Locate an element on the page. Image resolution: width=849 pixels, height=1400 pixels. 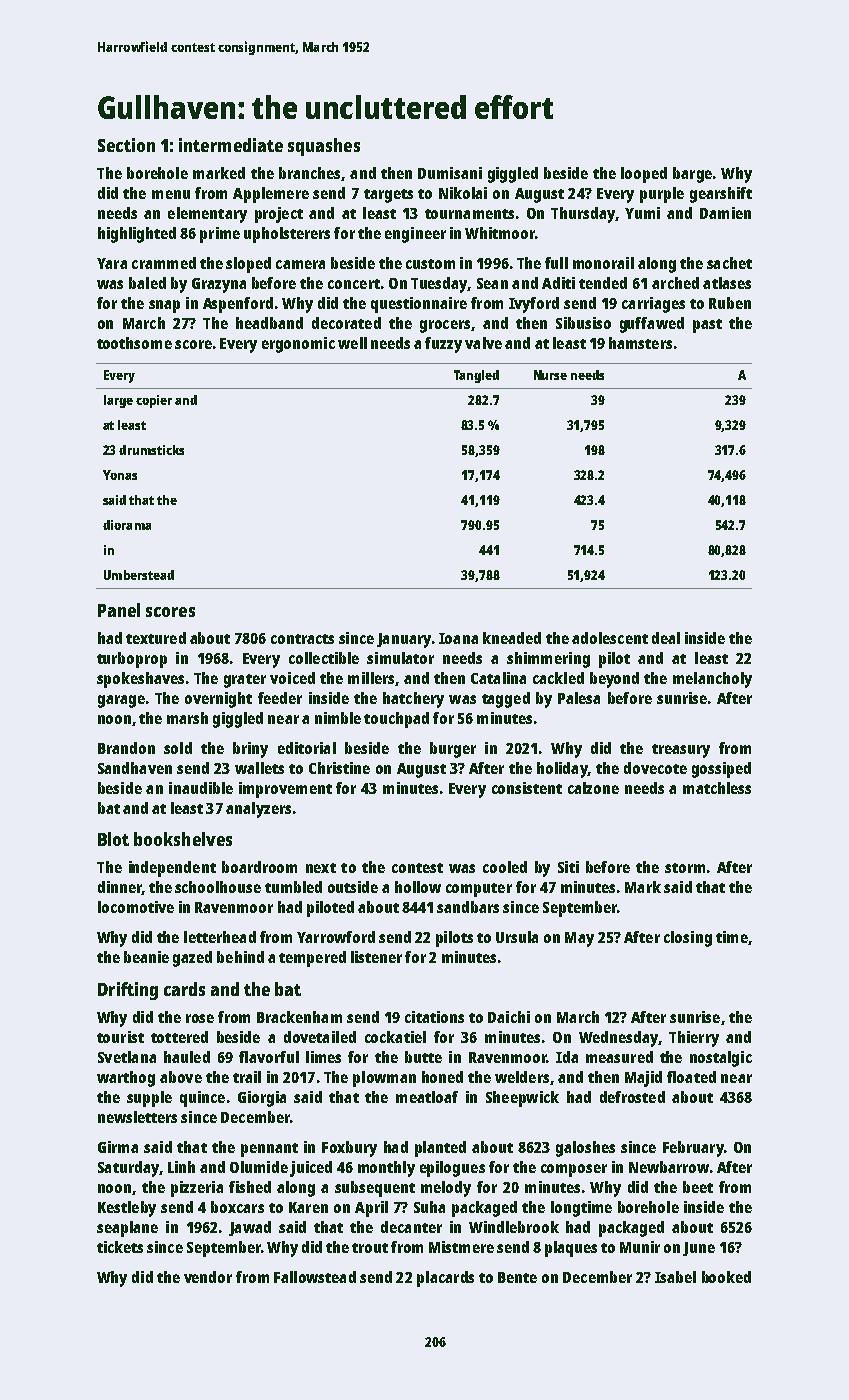
planted is located at coordinates (440, 1149).
